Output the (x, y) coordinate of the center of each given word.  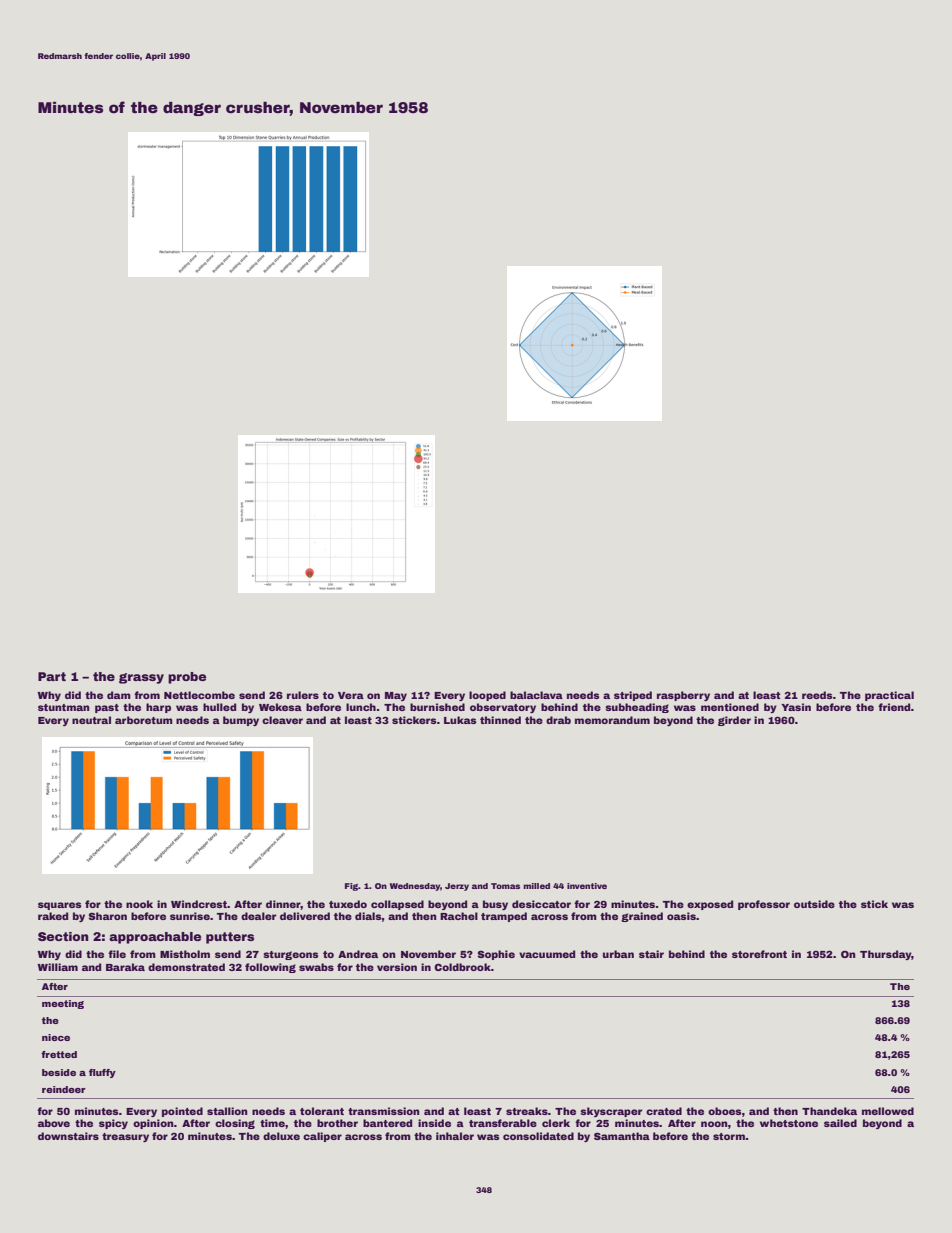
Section (63, 936)
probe (187, 678)
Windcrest (199, 904)
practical (889, 696)
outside (814, 904)
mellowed (888, 1111)
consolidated (538, 1136)
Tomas (505, 886)
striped (633, 696)
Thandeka (829, 1111)
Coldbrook (462, 967)
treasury (125, 1137)
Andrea (358, 954)
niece (56, 1037)
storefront (759, 954)
